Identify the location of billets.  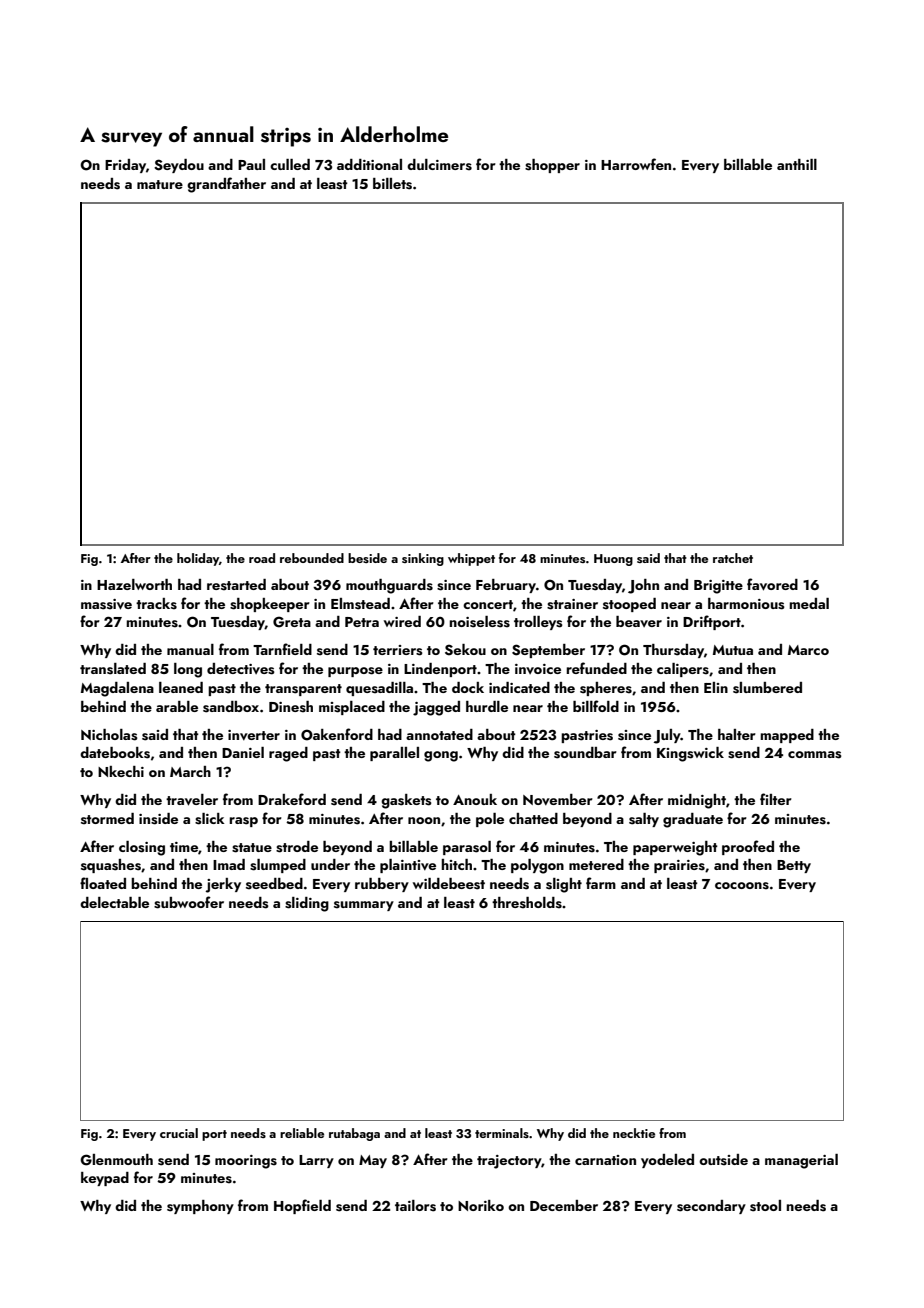
(392, 184).
